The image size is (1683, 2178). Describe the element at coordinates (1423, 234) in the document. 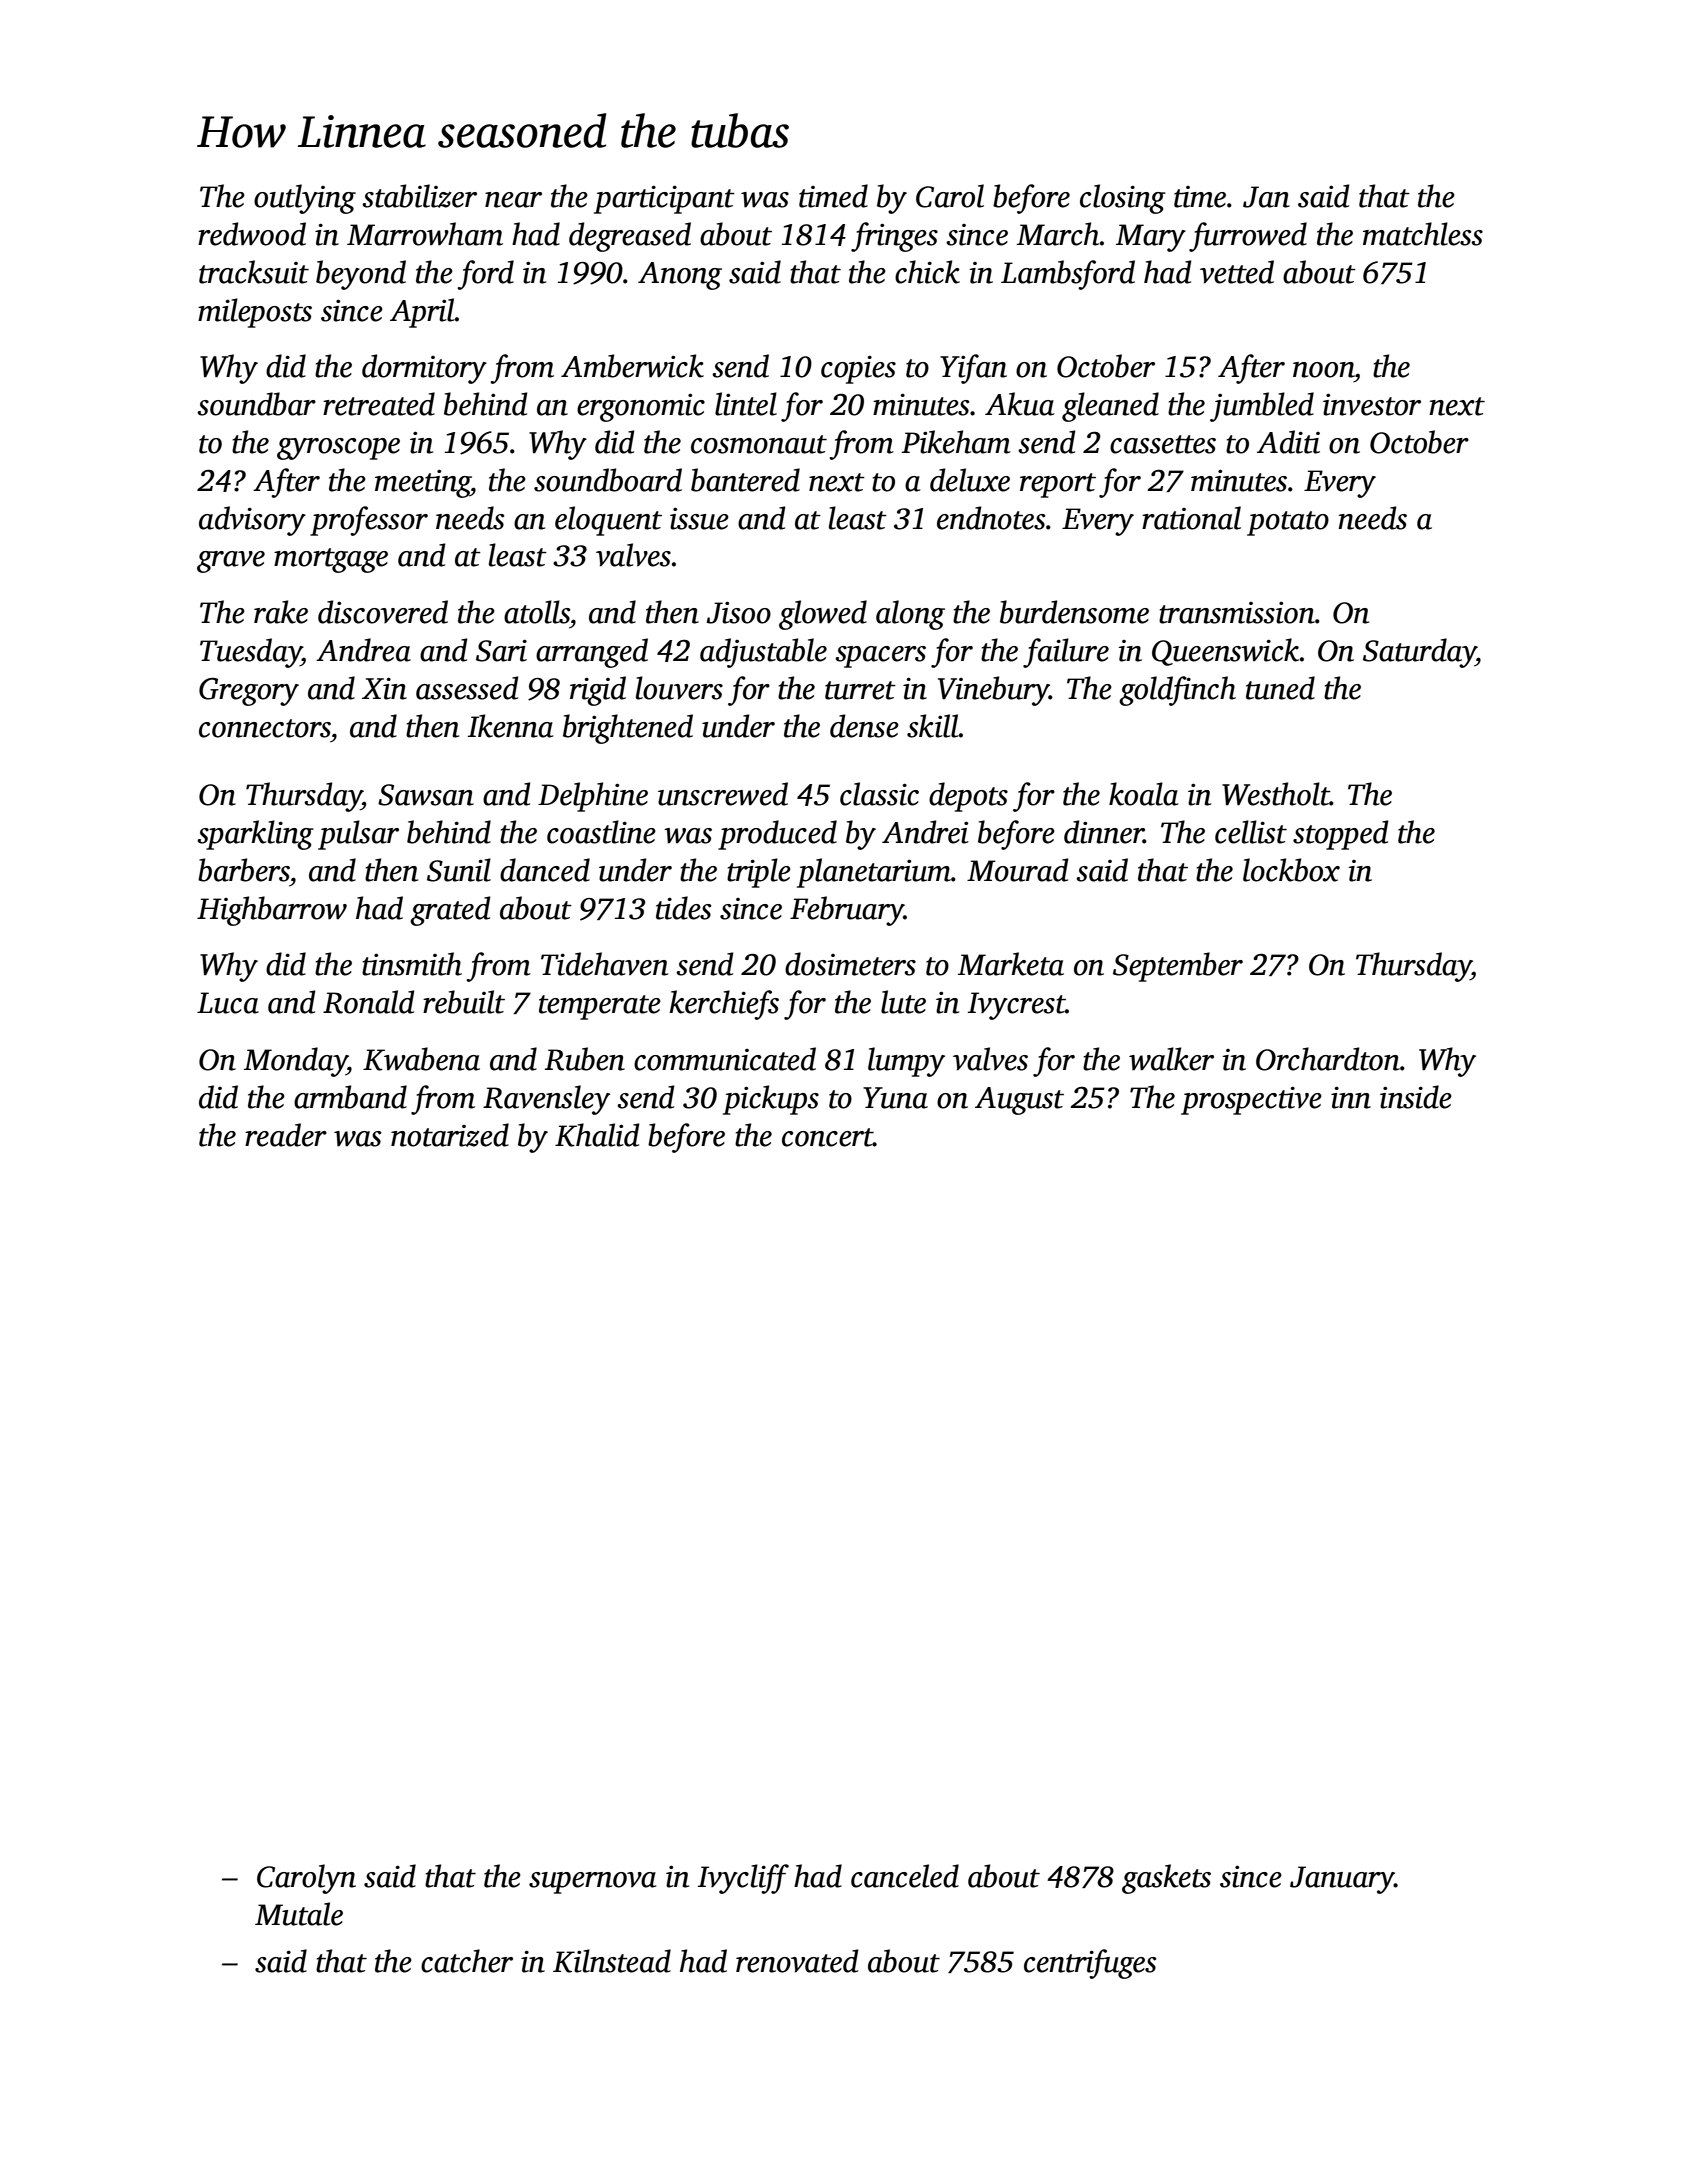

I see `matchless` at that location.
